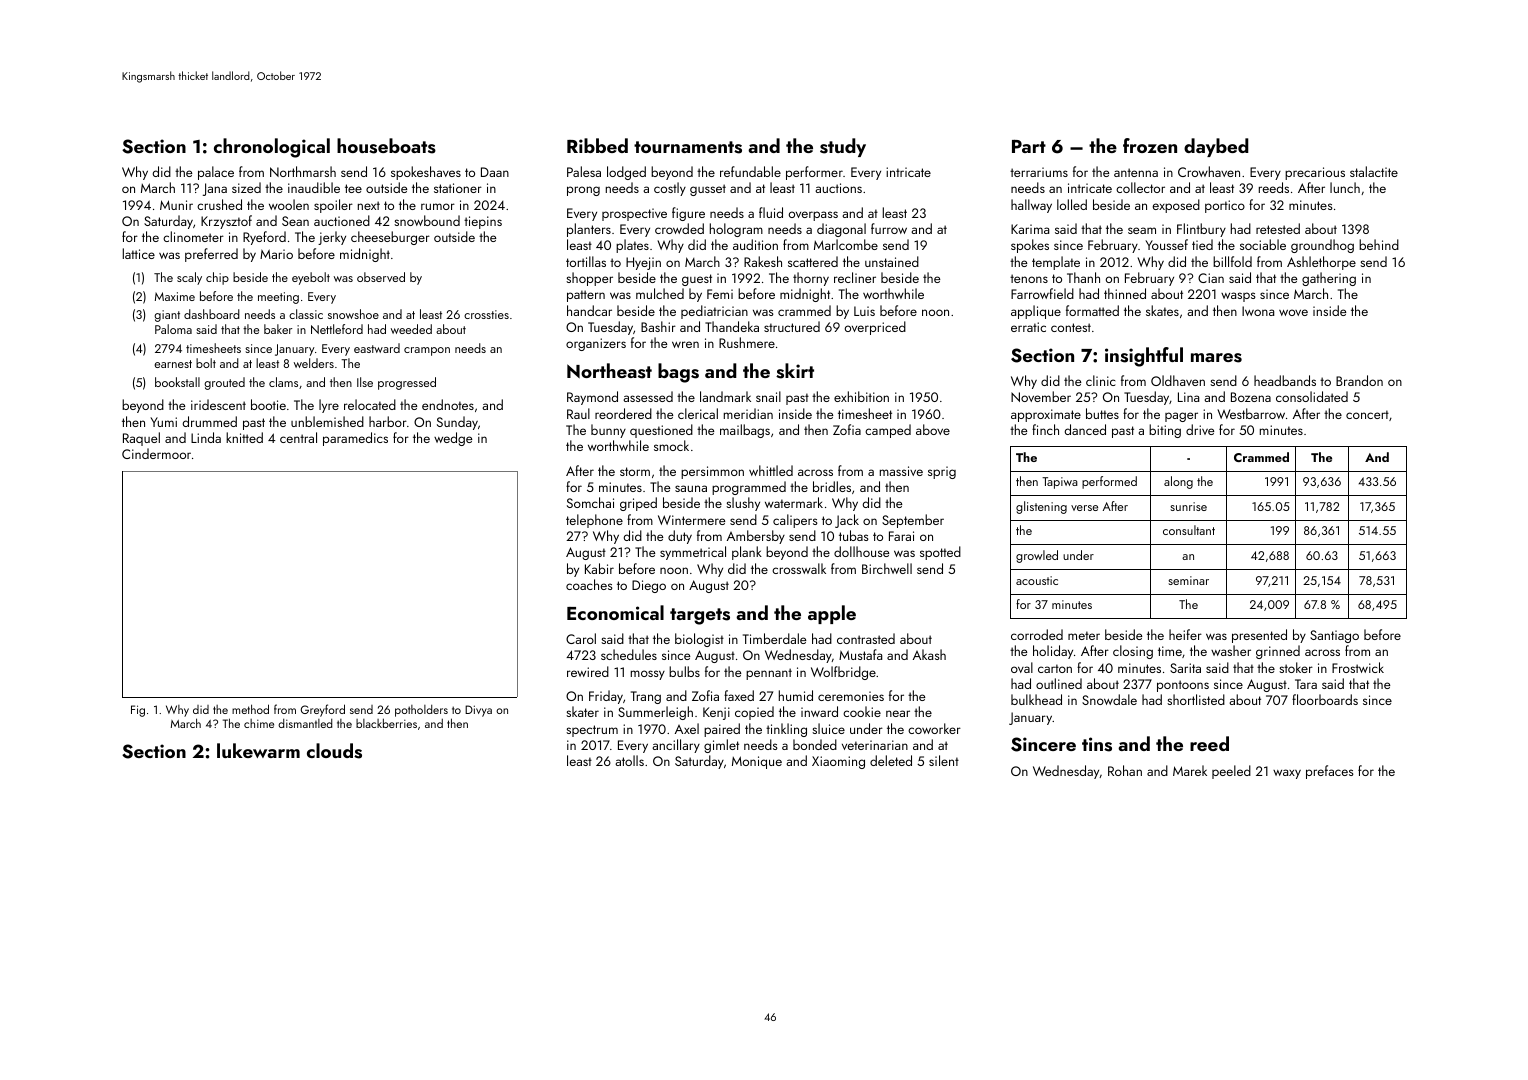  What do you see at coordinates (838, 762) in the screenshot?
I see `Xiaoming` at bounding box center [838, 762].
